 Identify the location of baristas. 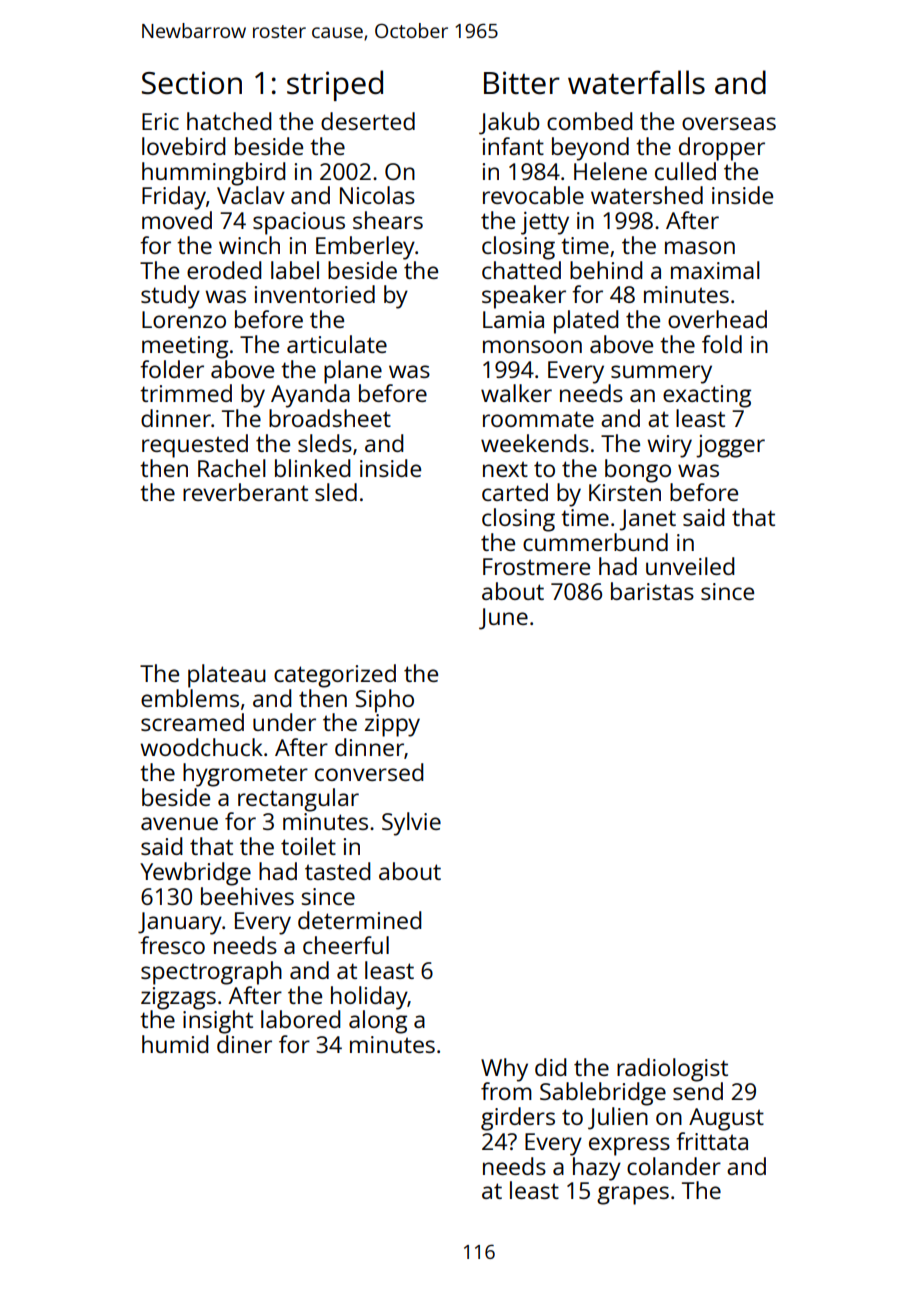
(652, 591).
